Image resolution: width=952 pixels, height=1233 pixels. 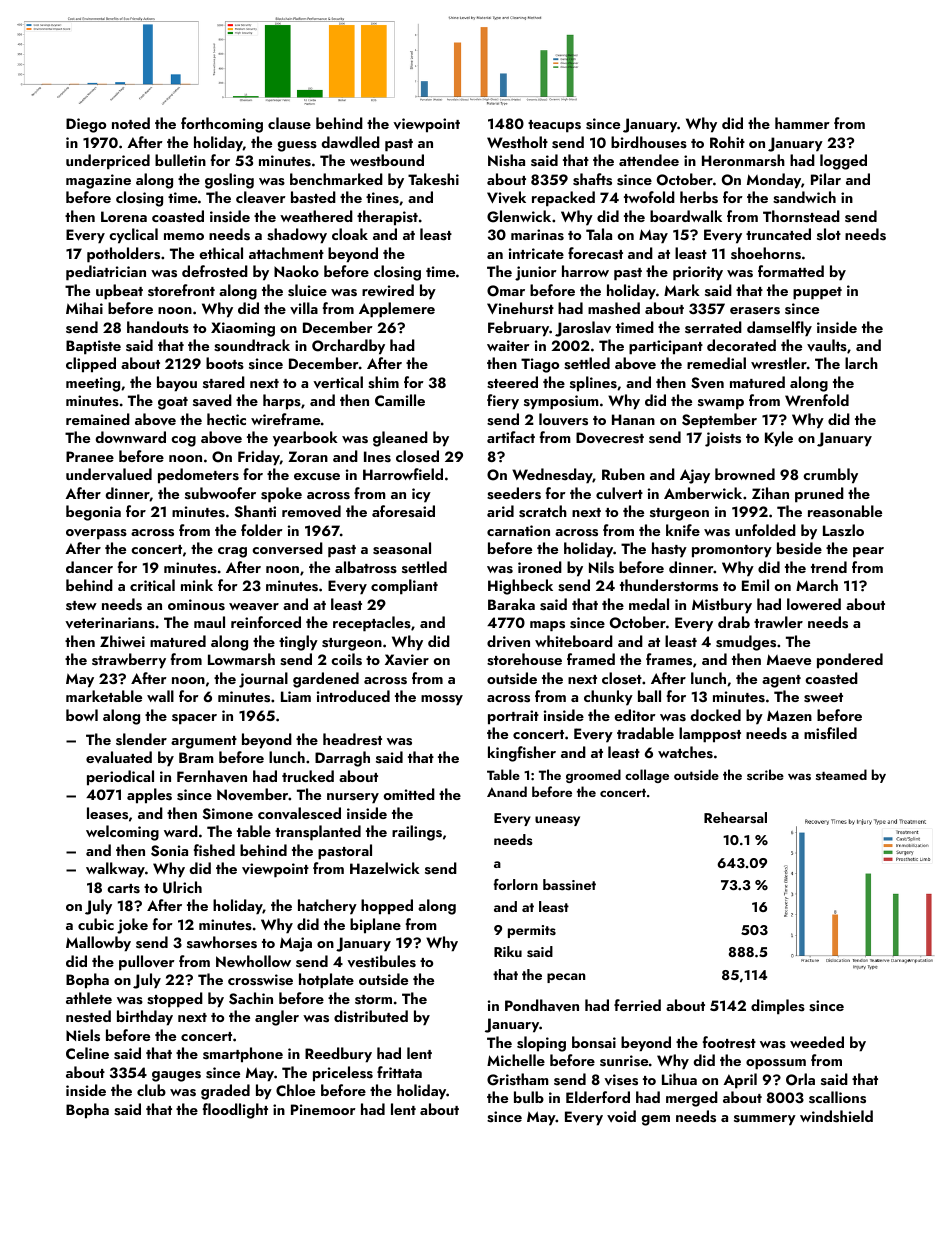 I want to click on driven, so click(x=508, y=641).
